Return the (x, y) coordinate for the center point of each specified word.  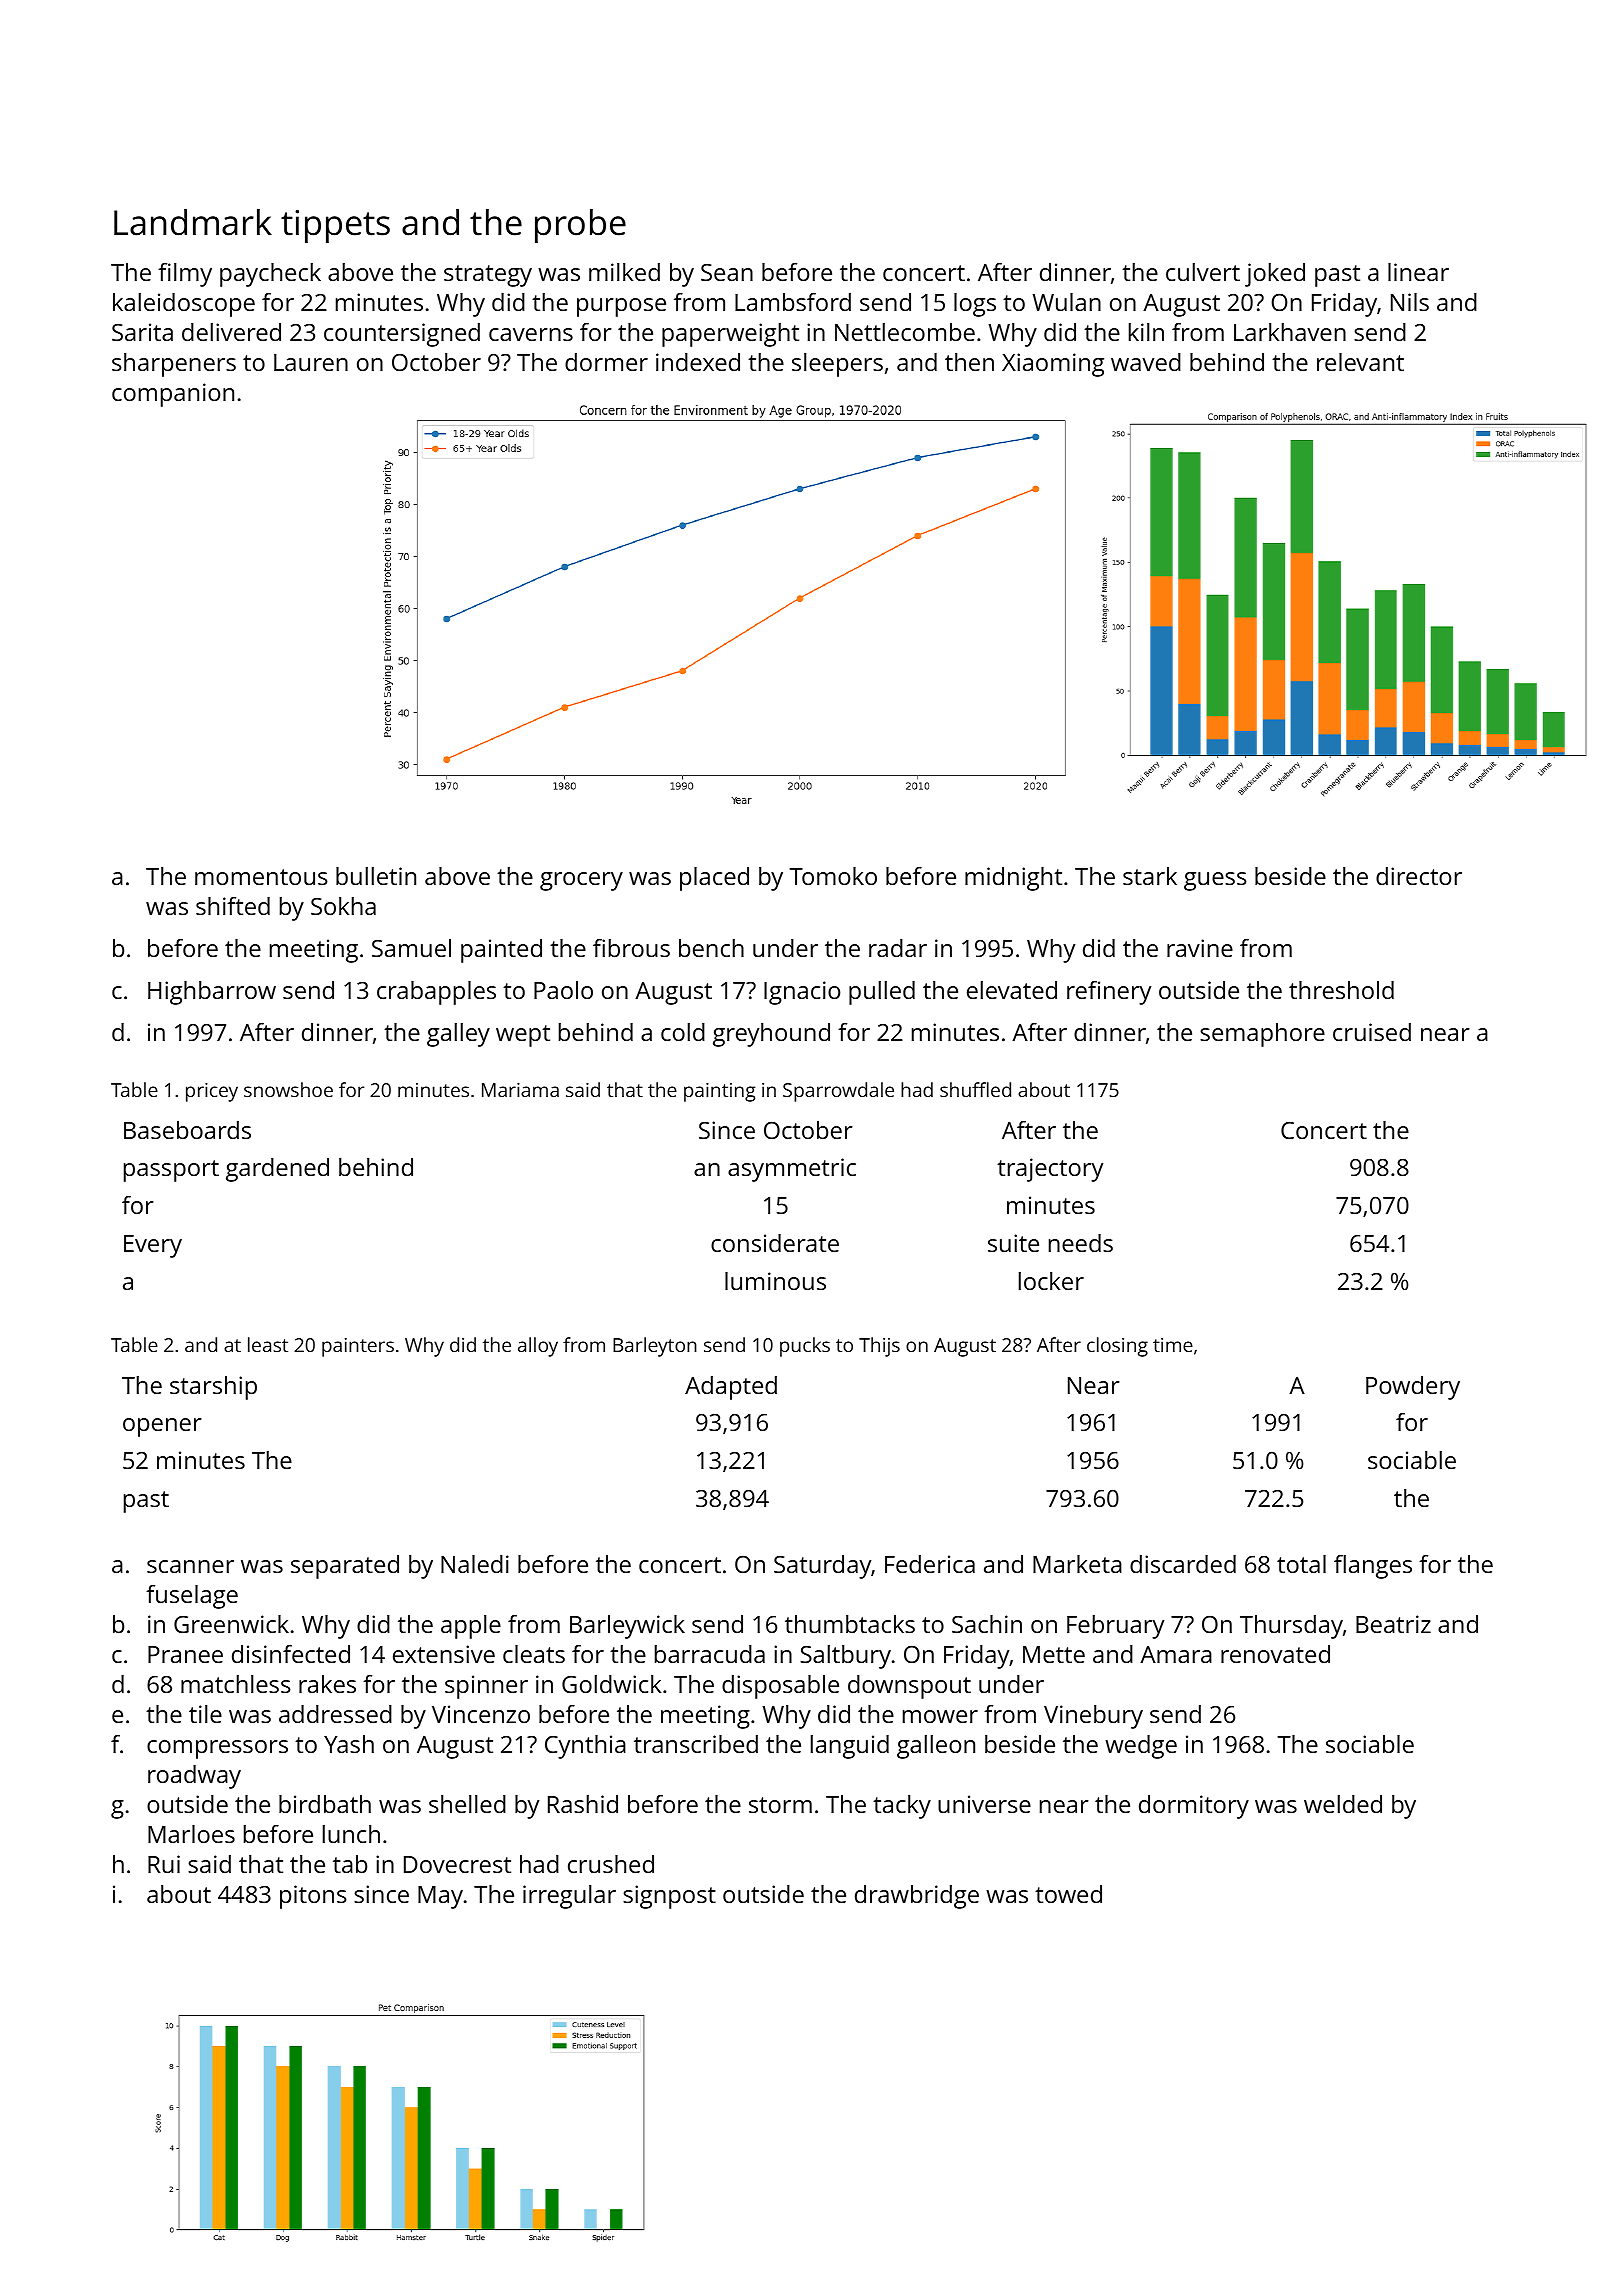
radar (898, 948)
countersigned (402, 335)
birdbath (325, 1804)
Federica (930, 1564)
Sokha (343, 906)
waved (1146, 362)
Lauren (311, 362)
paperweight (730, 335)
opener (162, 1427)
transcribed (696, 1744)
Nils (1410, 302)
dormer (606, 362)
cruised (1372, 1032)
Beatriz (1393, 1624)
